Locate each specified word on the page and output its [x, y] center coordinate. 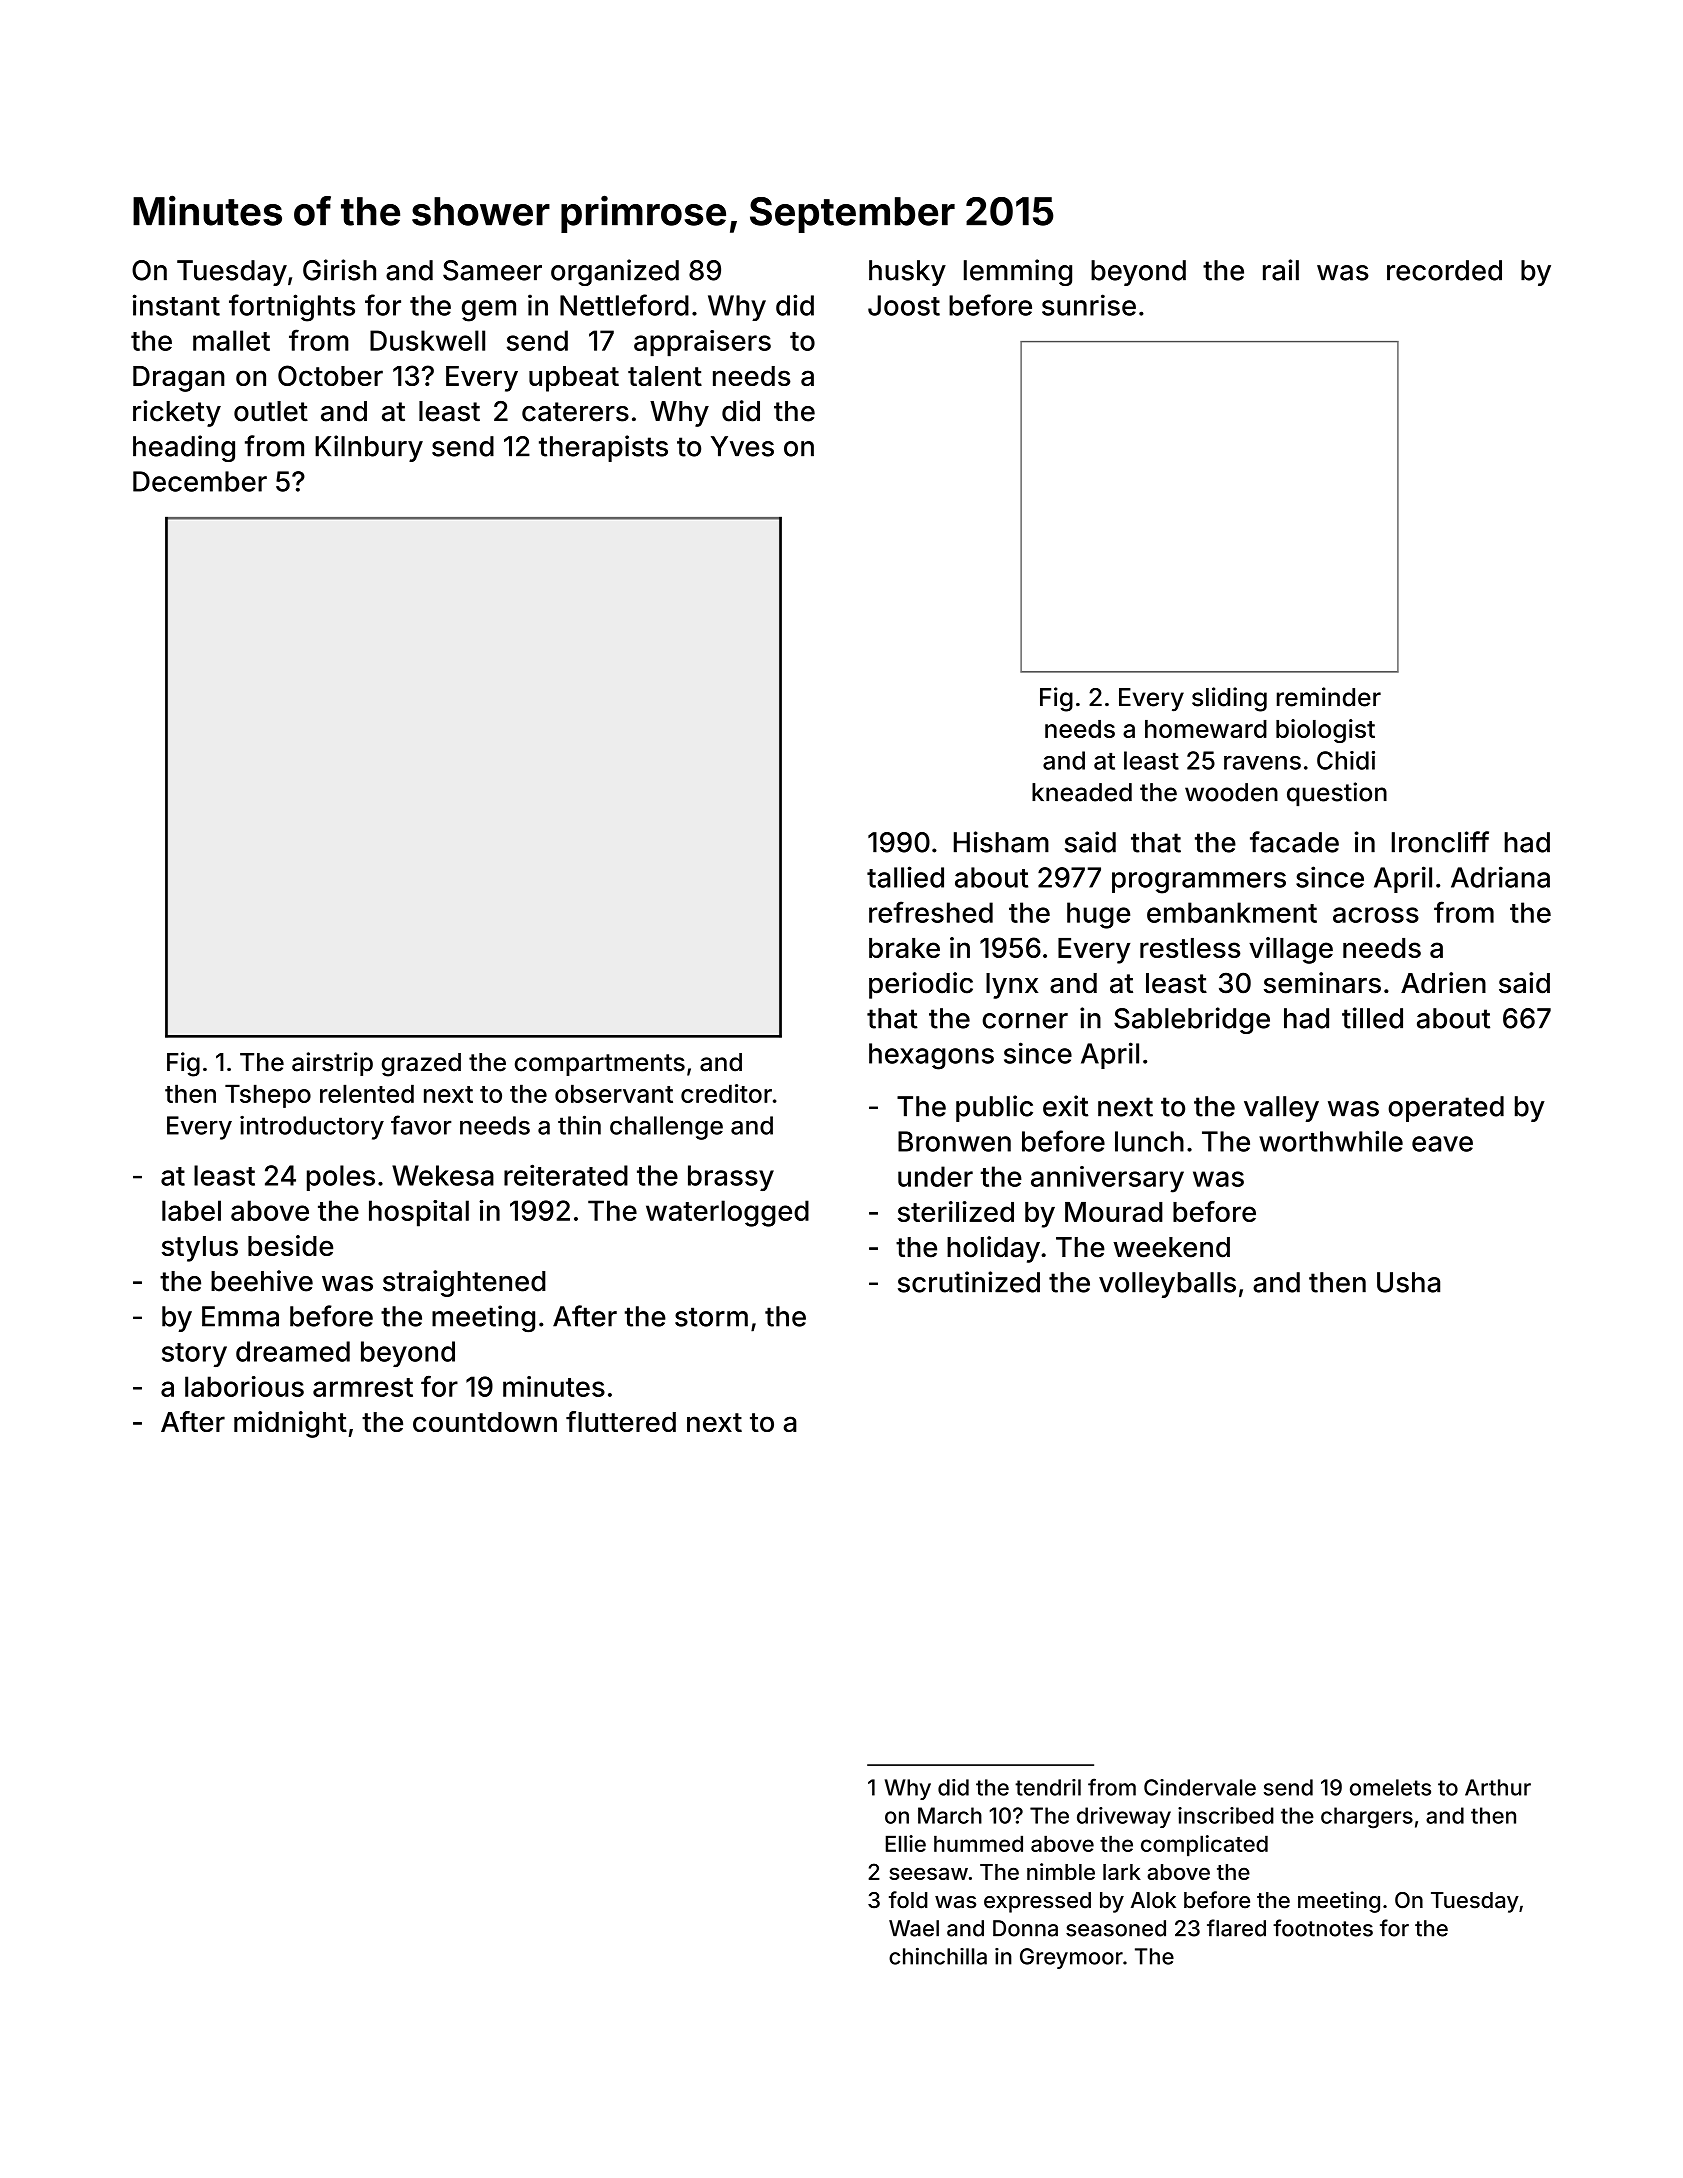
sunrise [1089, 305]
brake [904, 948]
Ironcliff [1440, 842]
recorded [1444, 270]
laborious [244, 1386]
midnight [290, 1424]
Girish [339, 270]
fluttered [621, 1421]
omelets [1390, 1787]
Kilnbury [369, 448]
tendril [1048, 1787]
